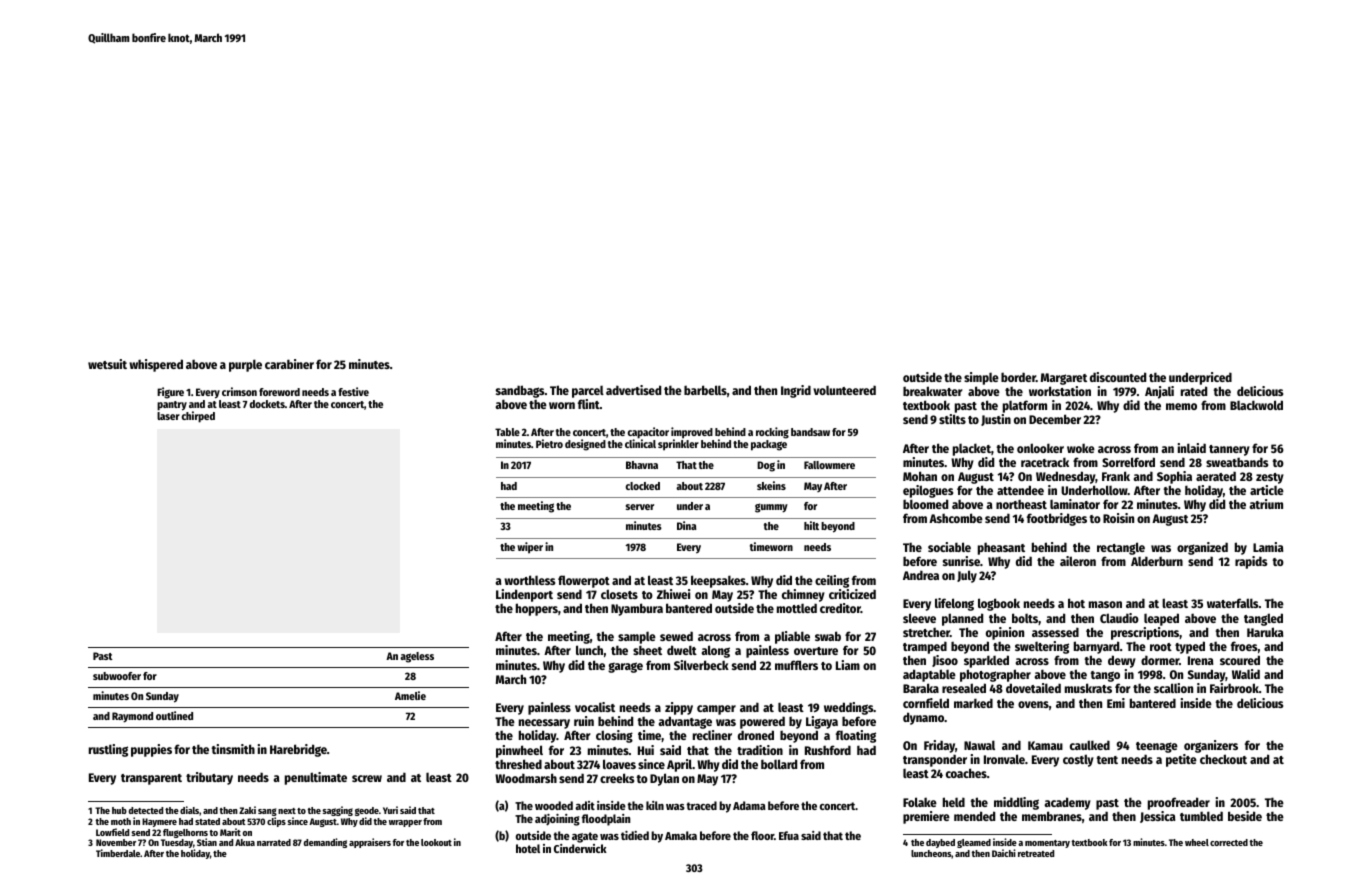  Describe the element at coordinates (524, 595) in the image. I see `Lindenport` at that location.
